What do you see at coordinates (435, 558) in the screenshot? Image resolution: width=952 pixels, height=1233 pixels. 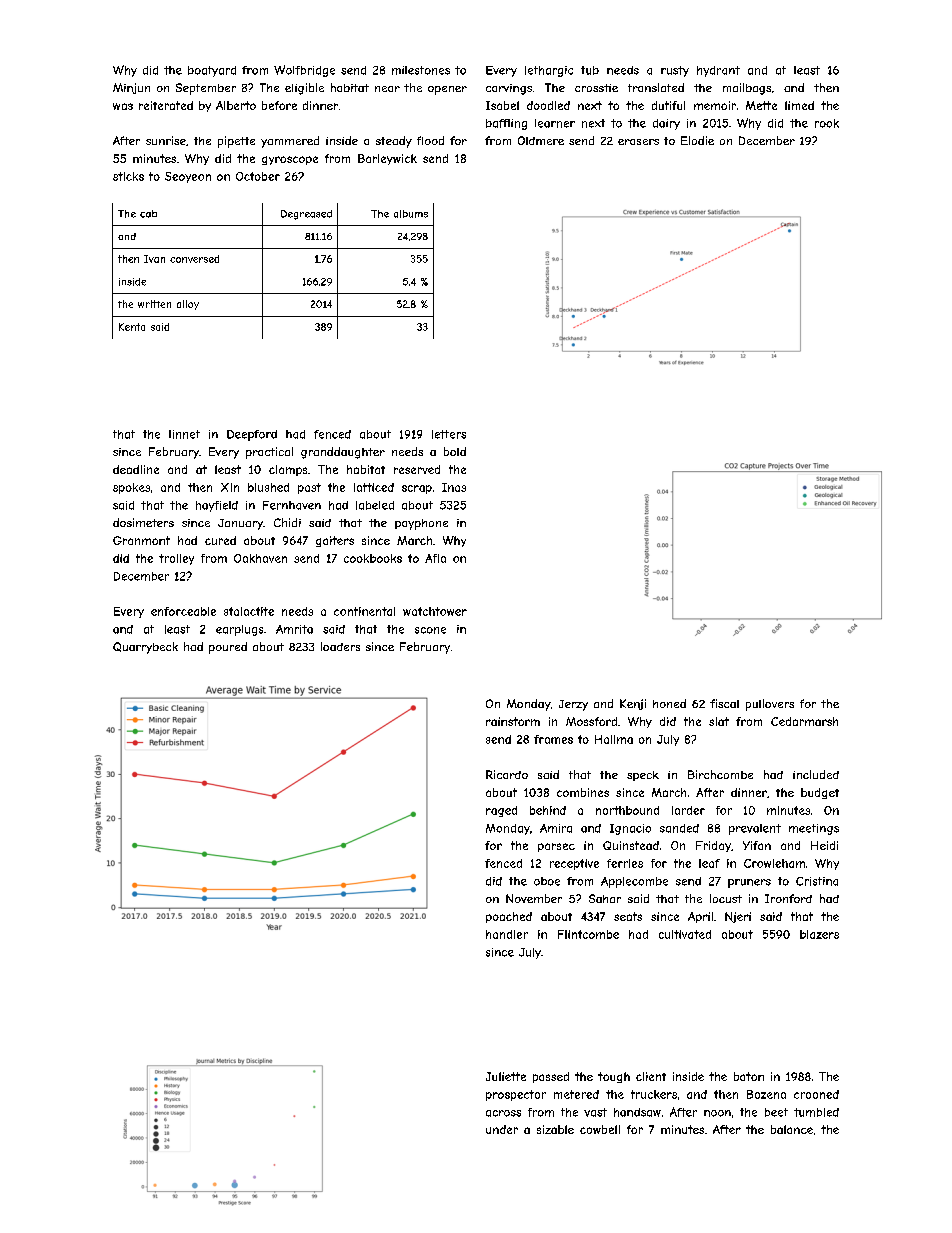 I see `Afia` at bounding box center [435, 558].
